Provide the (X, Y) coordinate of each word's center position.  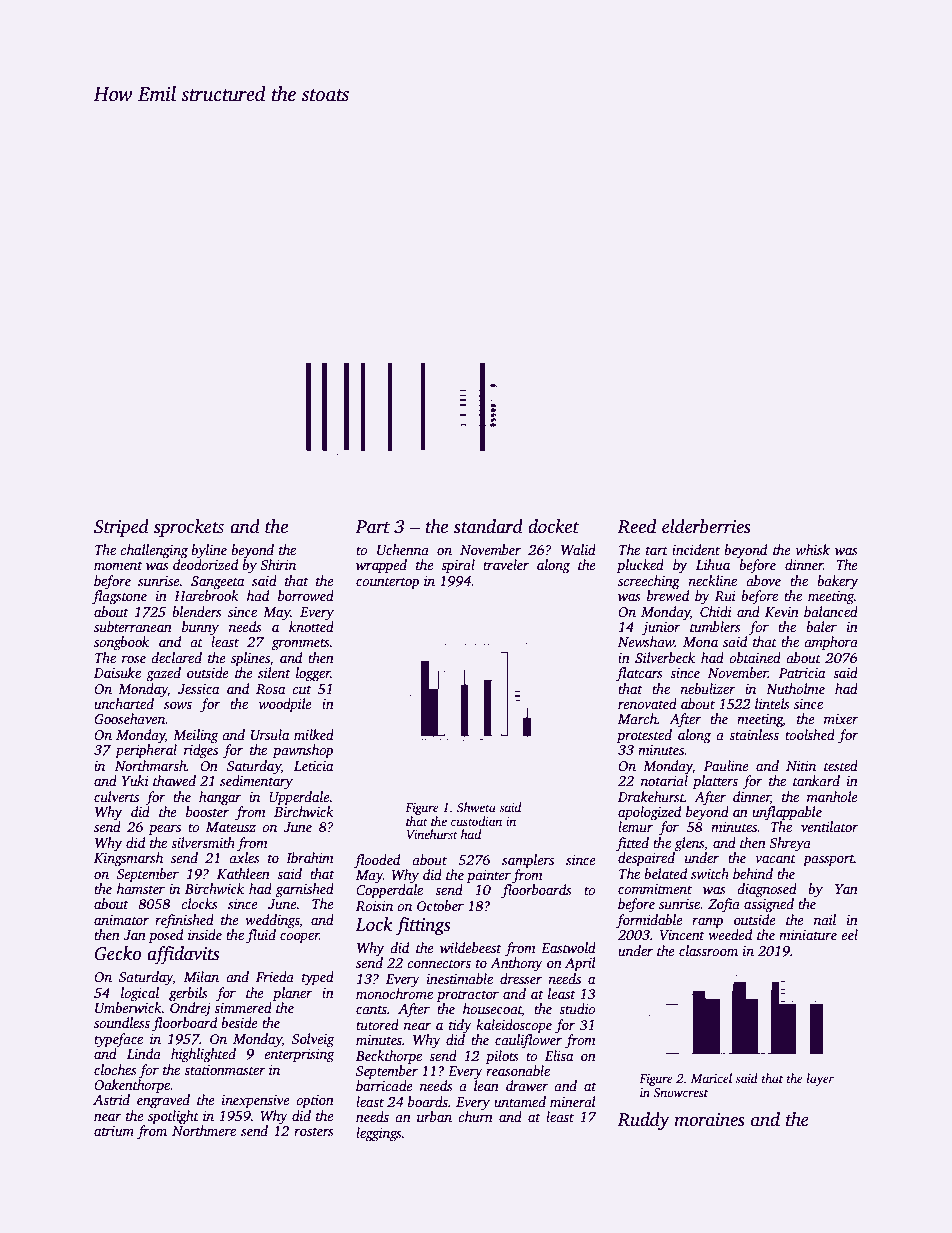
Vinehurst (432, 834)
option (315, 1101)
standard (488, 526)
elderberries (706, 526)
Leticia (314, 766)
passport (828, 860)
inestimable (460, 978)
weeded (730, 934)
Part (372, 527)
